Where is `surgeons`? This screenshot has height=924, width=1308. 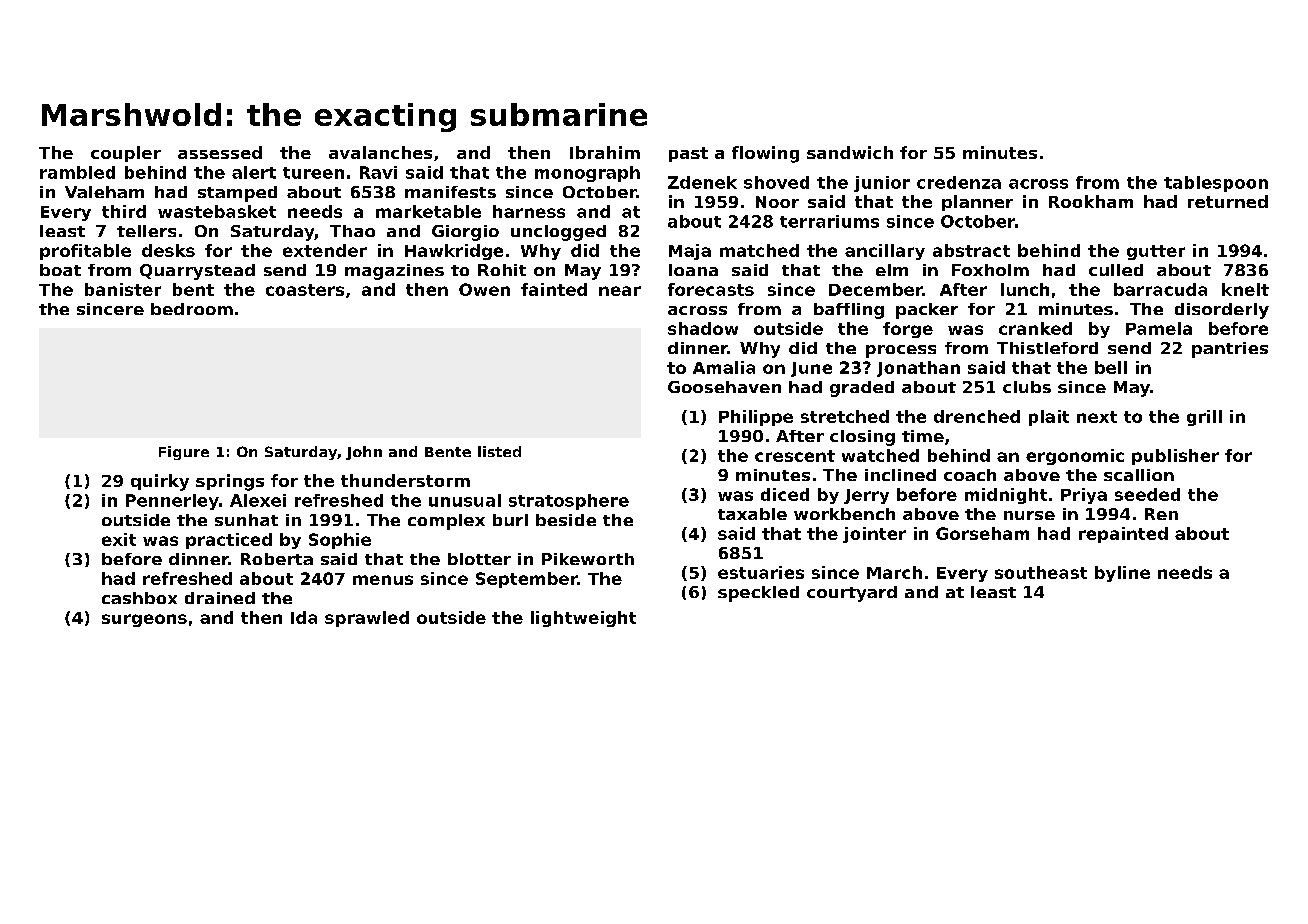
surgeons is located at coordinates (144, 620).
